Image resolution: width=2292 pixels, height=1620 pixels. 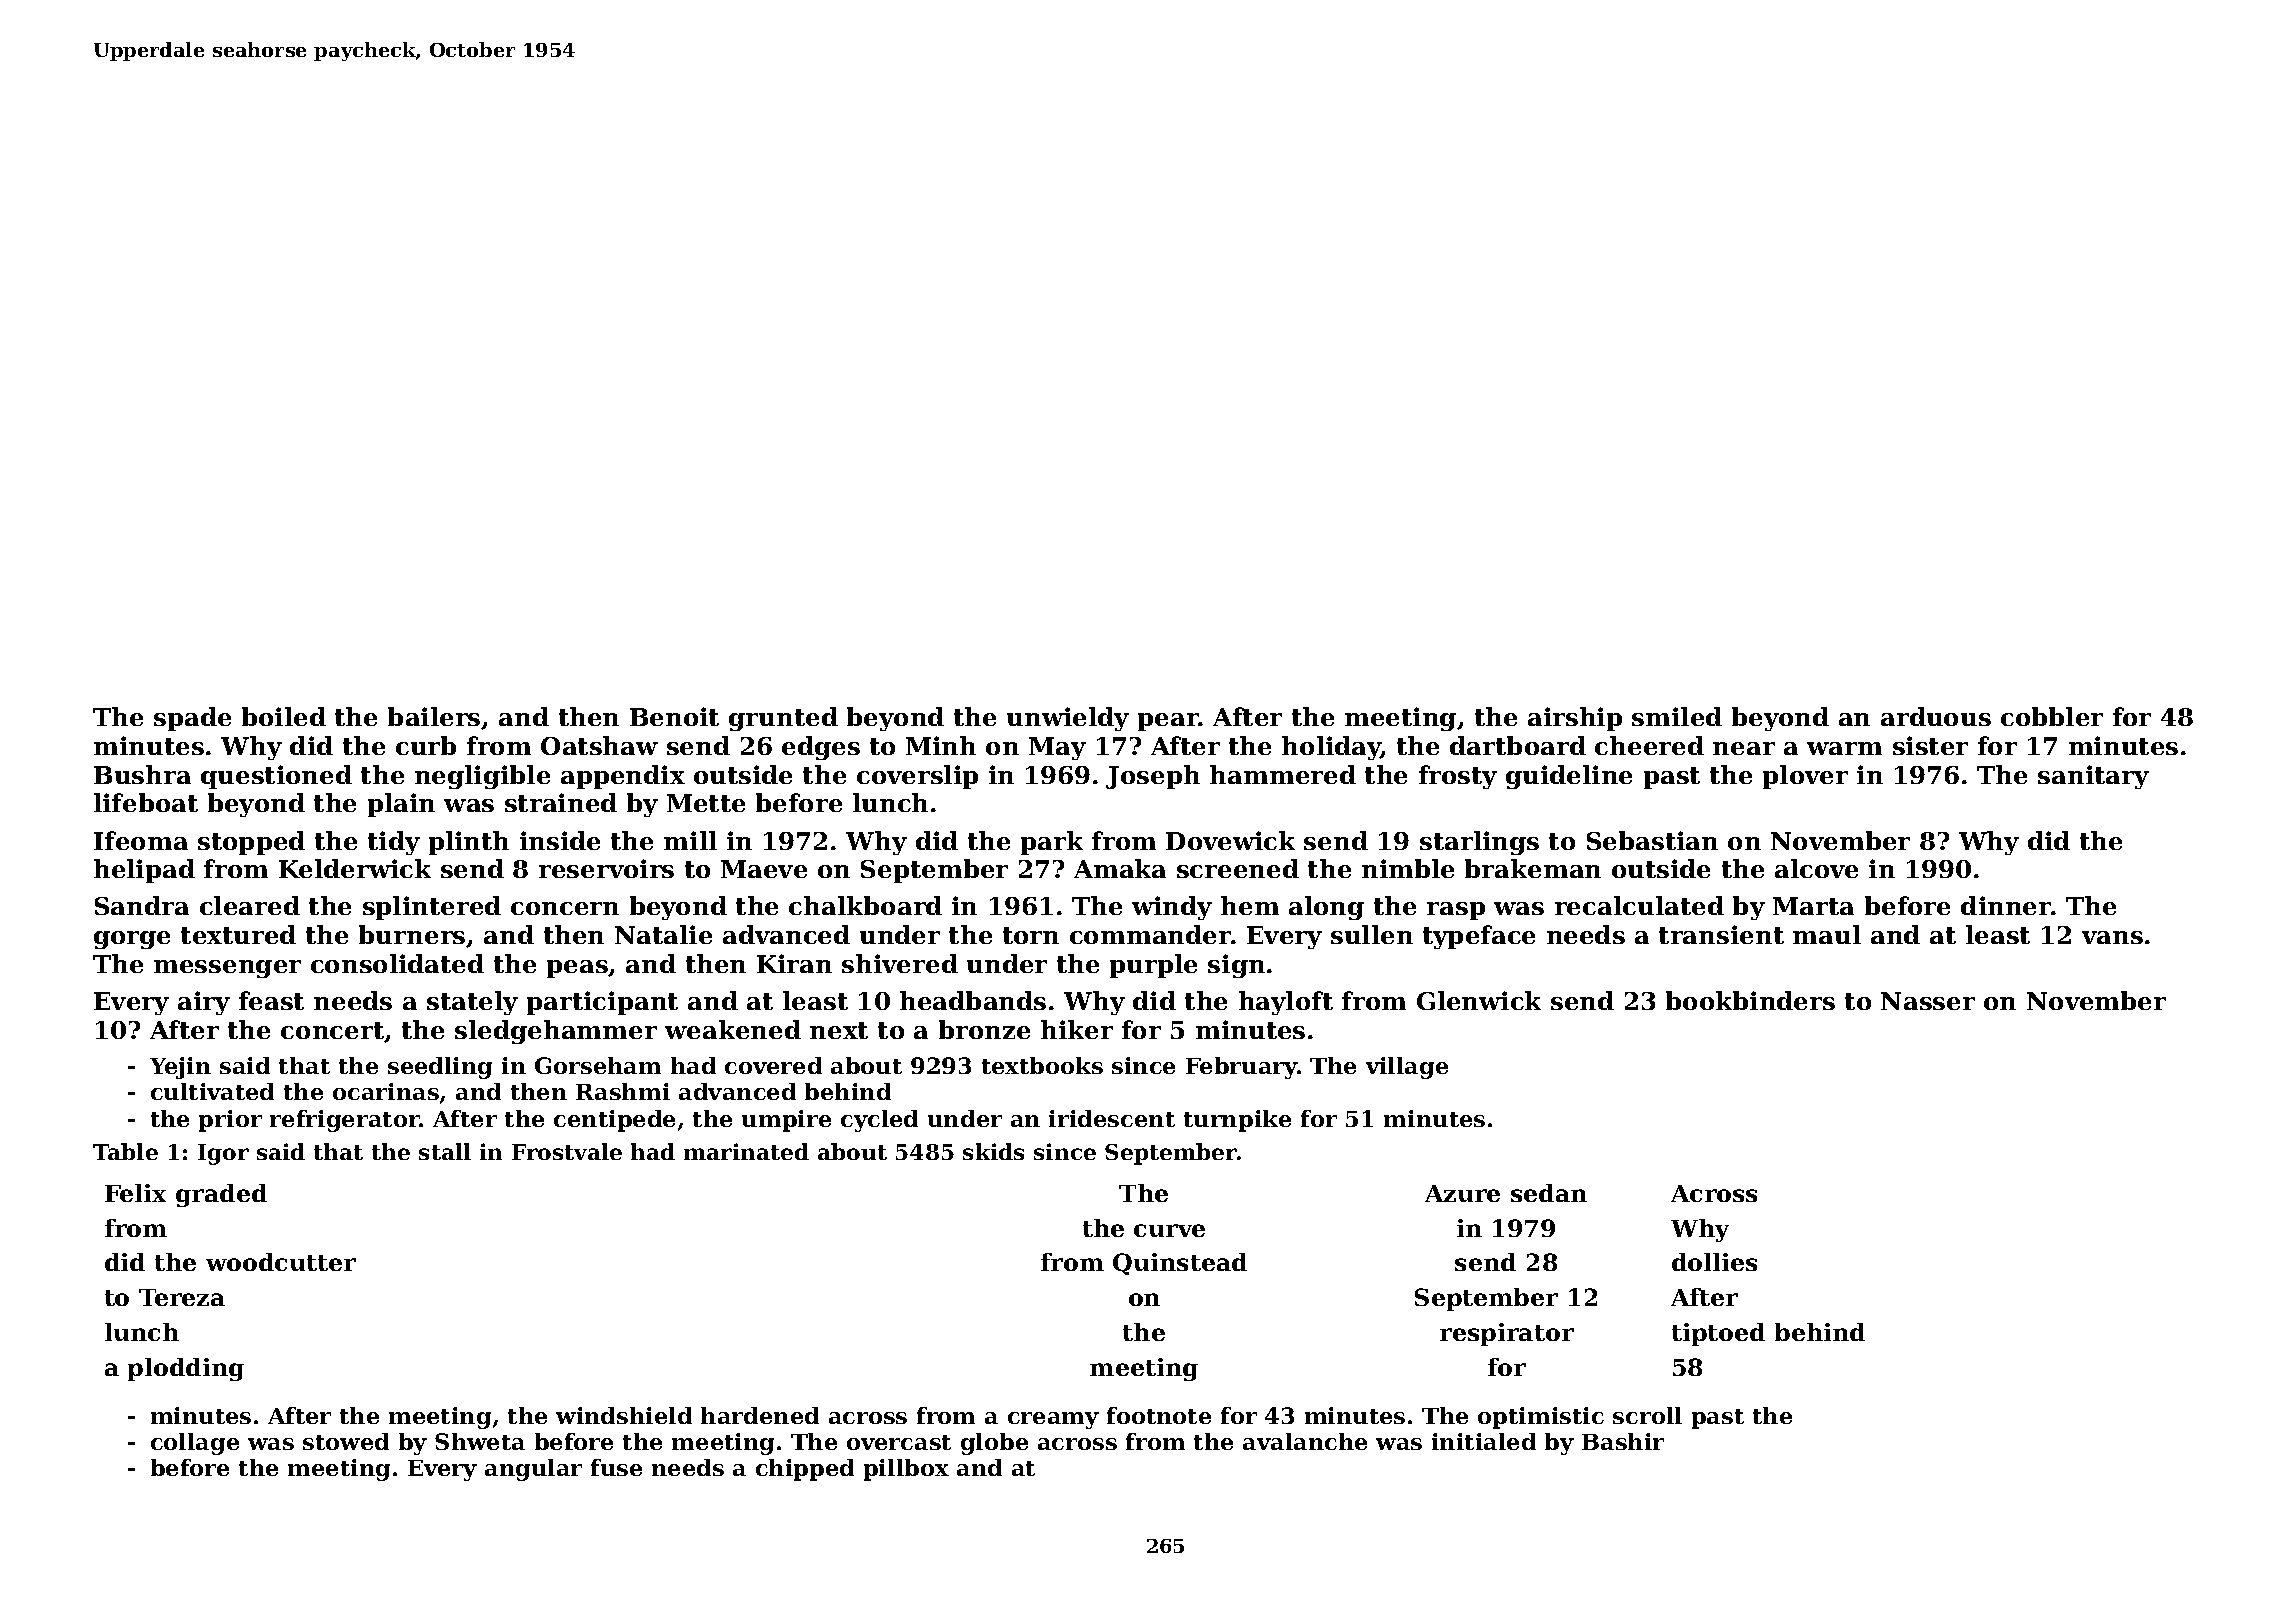 I want to click on spade, so click(x=192, y=719).
